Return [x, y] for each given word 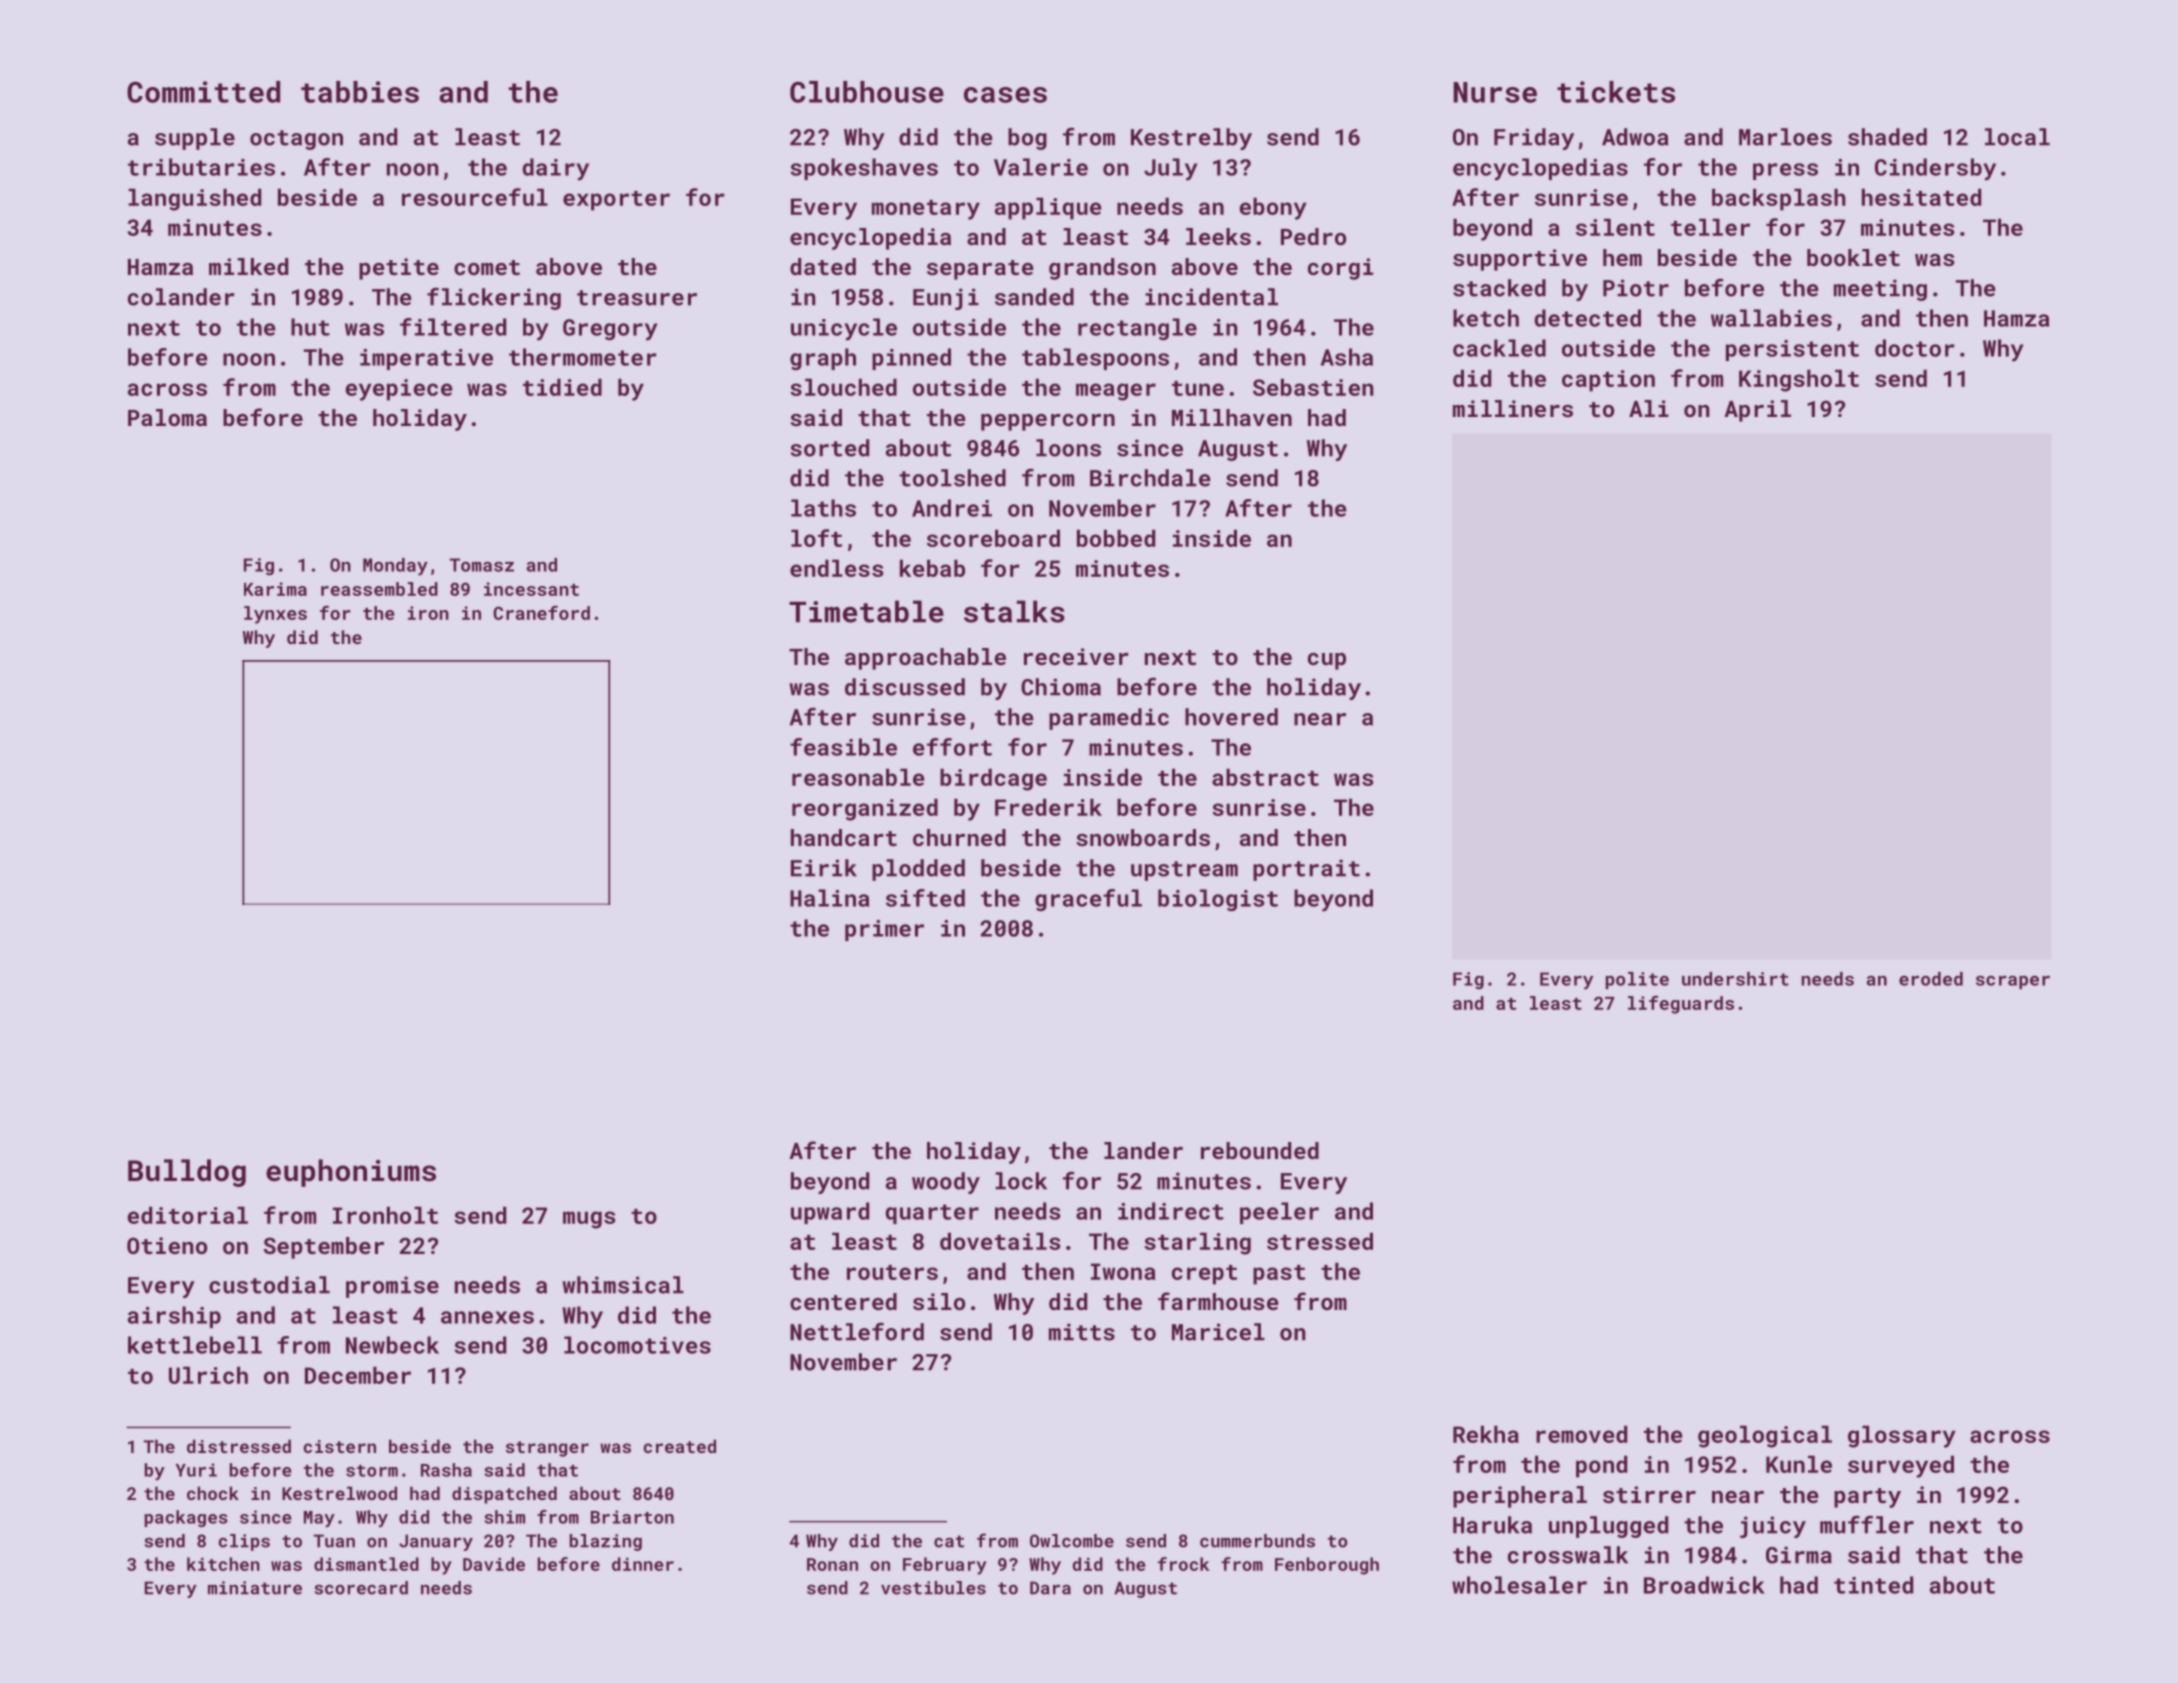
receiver [1076, 656]
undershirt [1735, 979]
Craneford [541, 613]
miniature [255, 1588]
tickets [1616, 92]
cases [1005, 95]
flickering [494, 299]
